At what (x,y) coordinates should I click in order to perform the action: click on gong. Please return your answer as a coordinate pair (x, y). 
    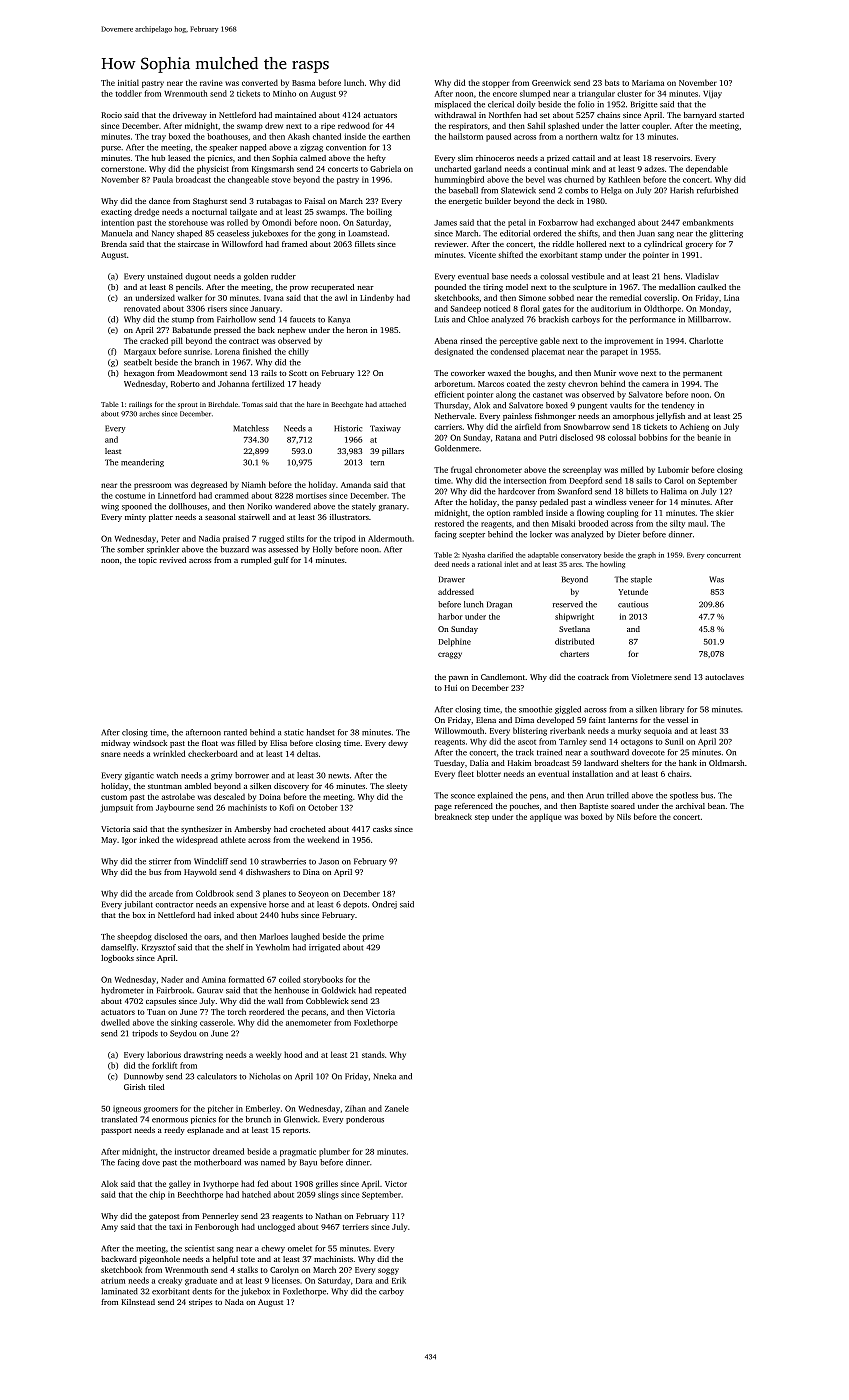
    Looking at the image, I should click on (327, 235).
